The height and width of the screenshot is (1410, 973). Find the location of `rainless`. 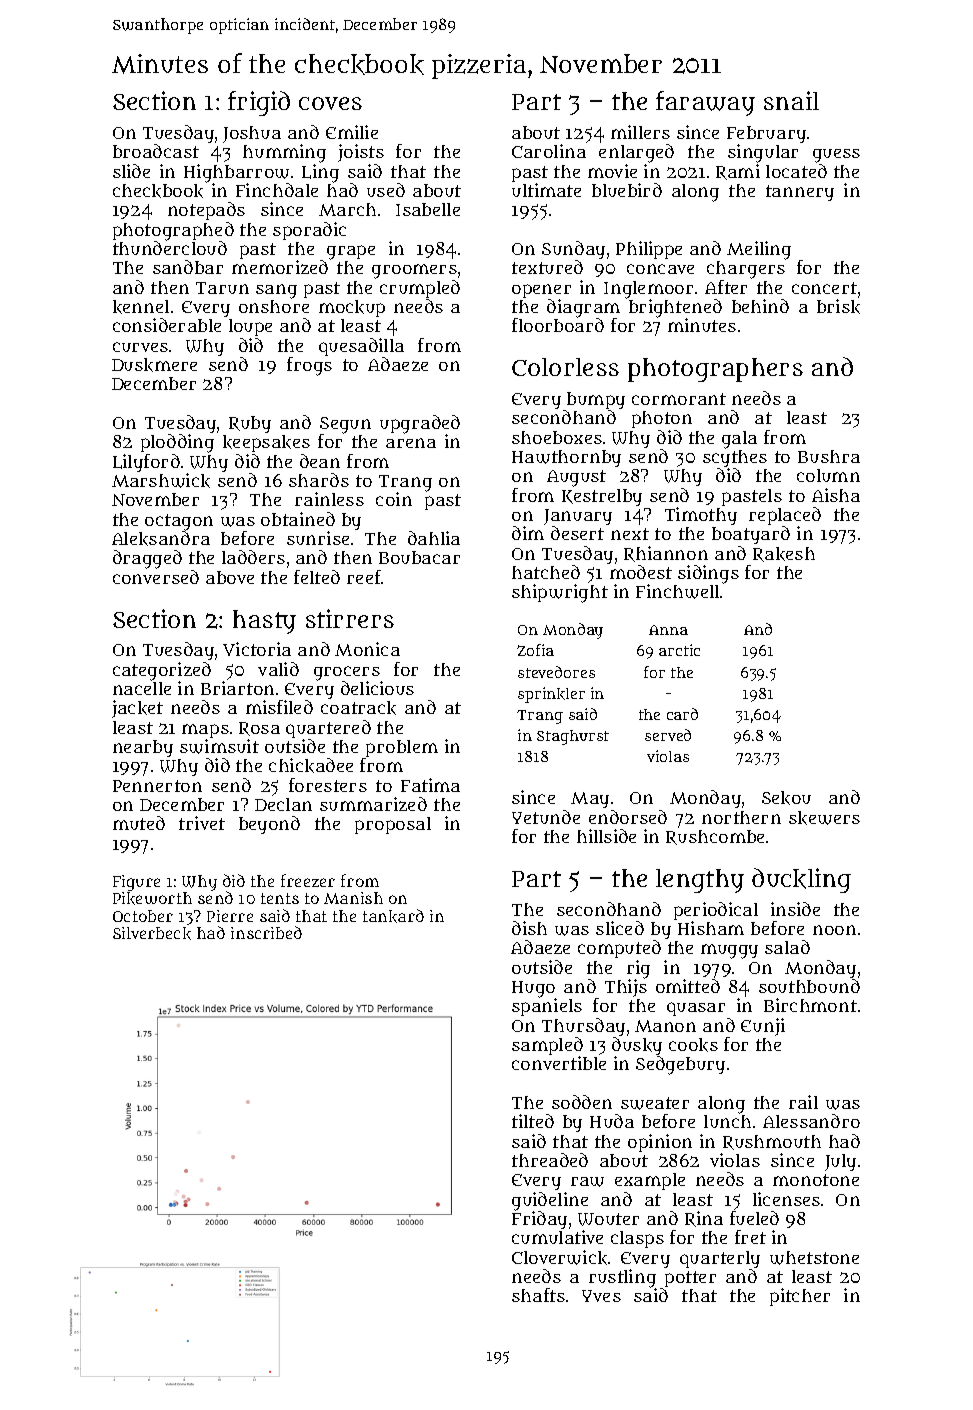

rainless is located at coordinates (329, 499).
